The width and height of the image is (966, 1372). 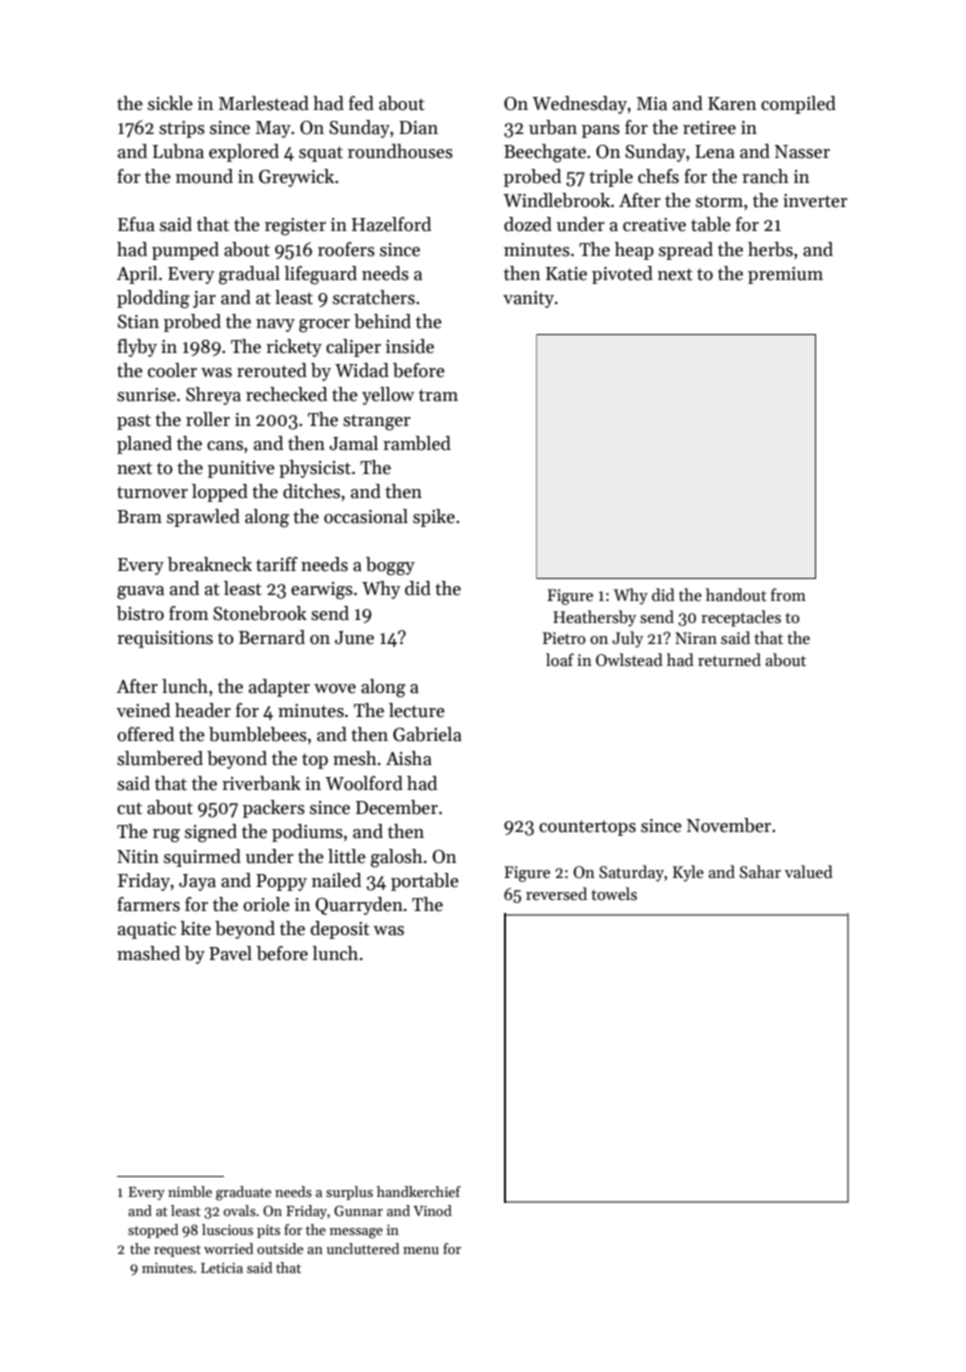 I want to click on Greywick, so click(x=296, y=178).
